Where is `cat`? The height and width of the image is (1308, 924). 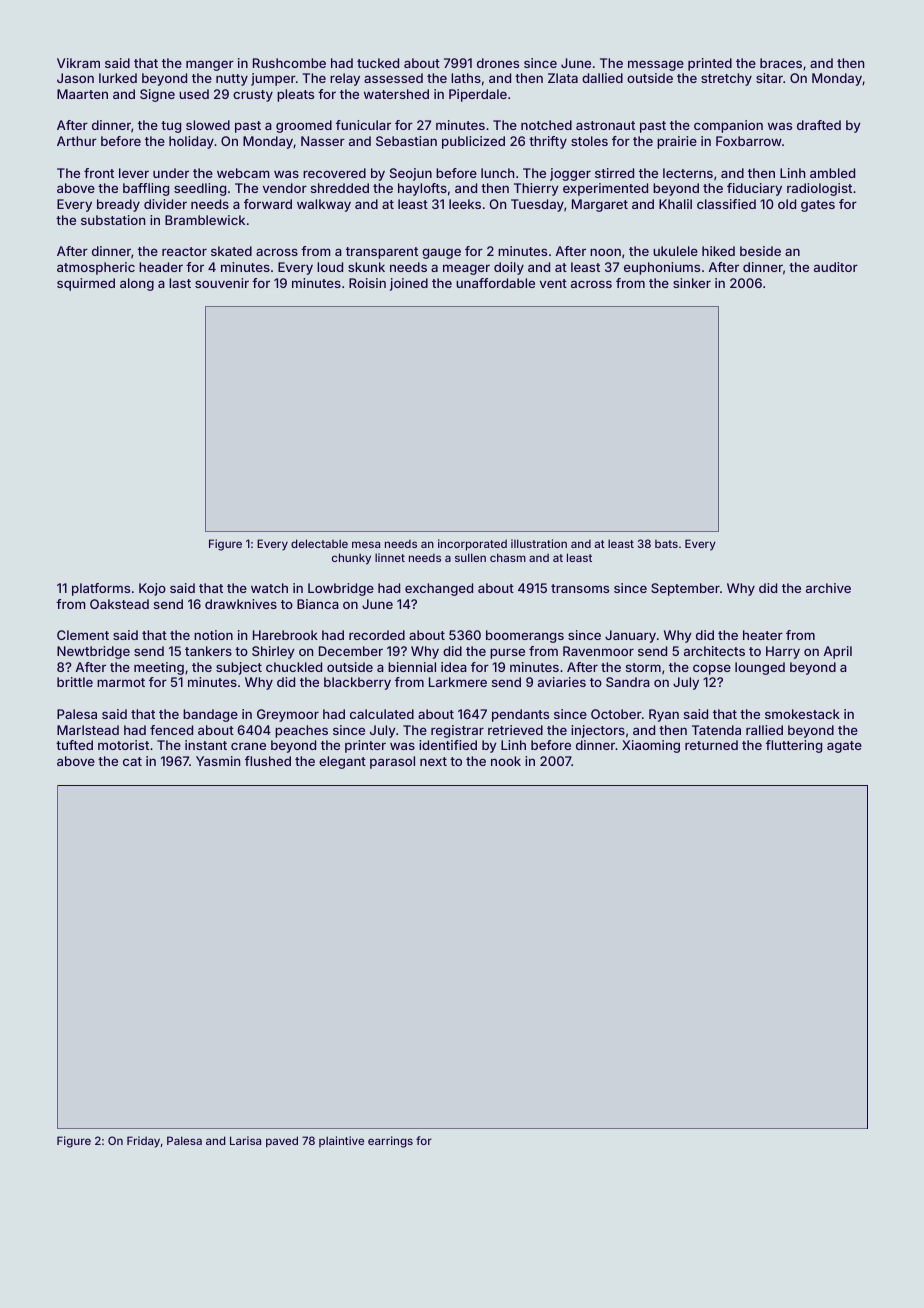 cat is located at coordinates (132, 761).
